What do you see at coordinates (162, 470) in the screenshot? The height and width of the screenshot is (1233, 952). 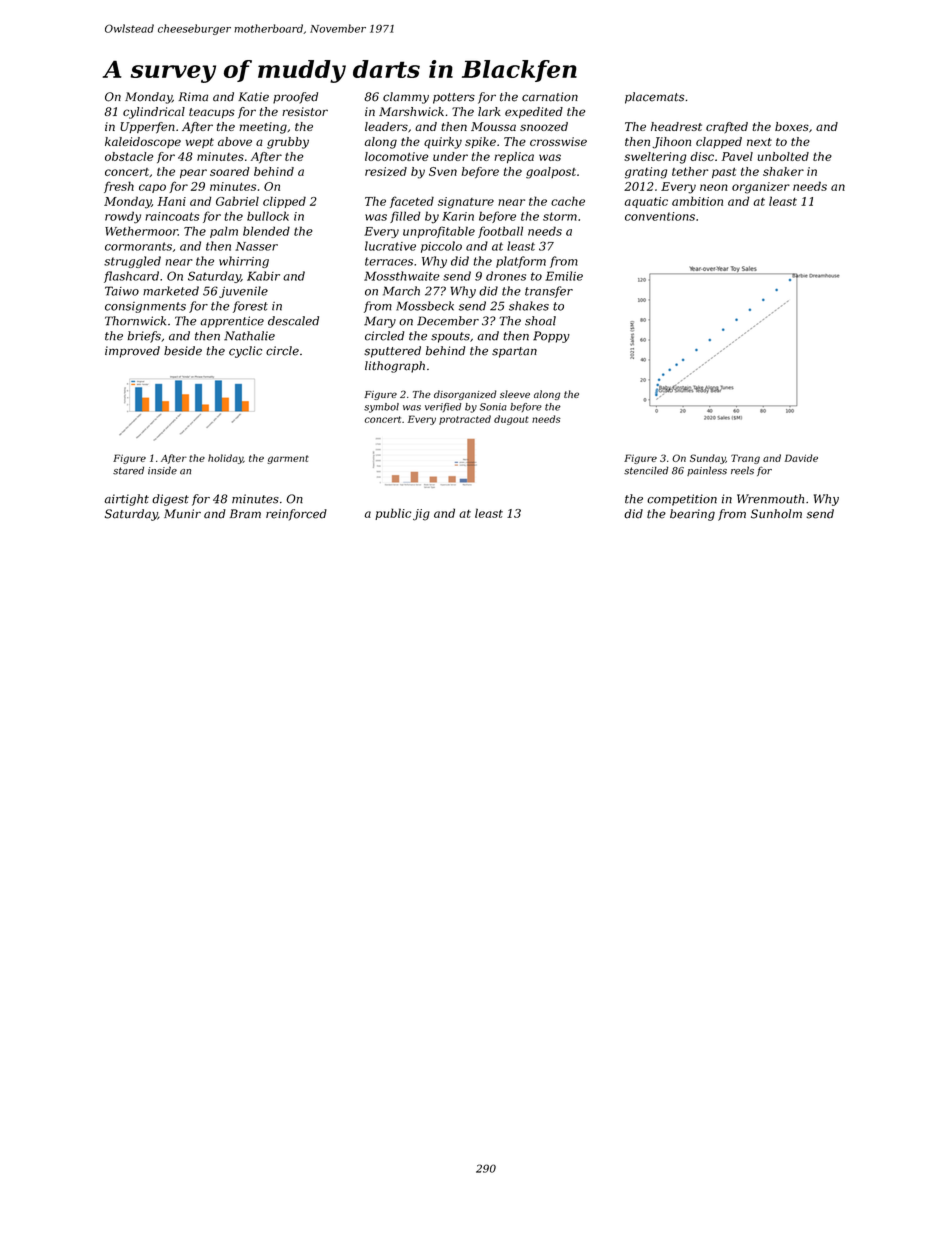 I see `inside` at bounding box center [162, 470].
